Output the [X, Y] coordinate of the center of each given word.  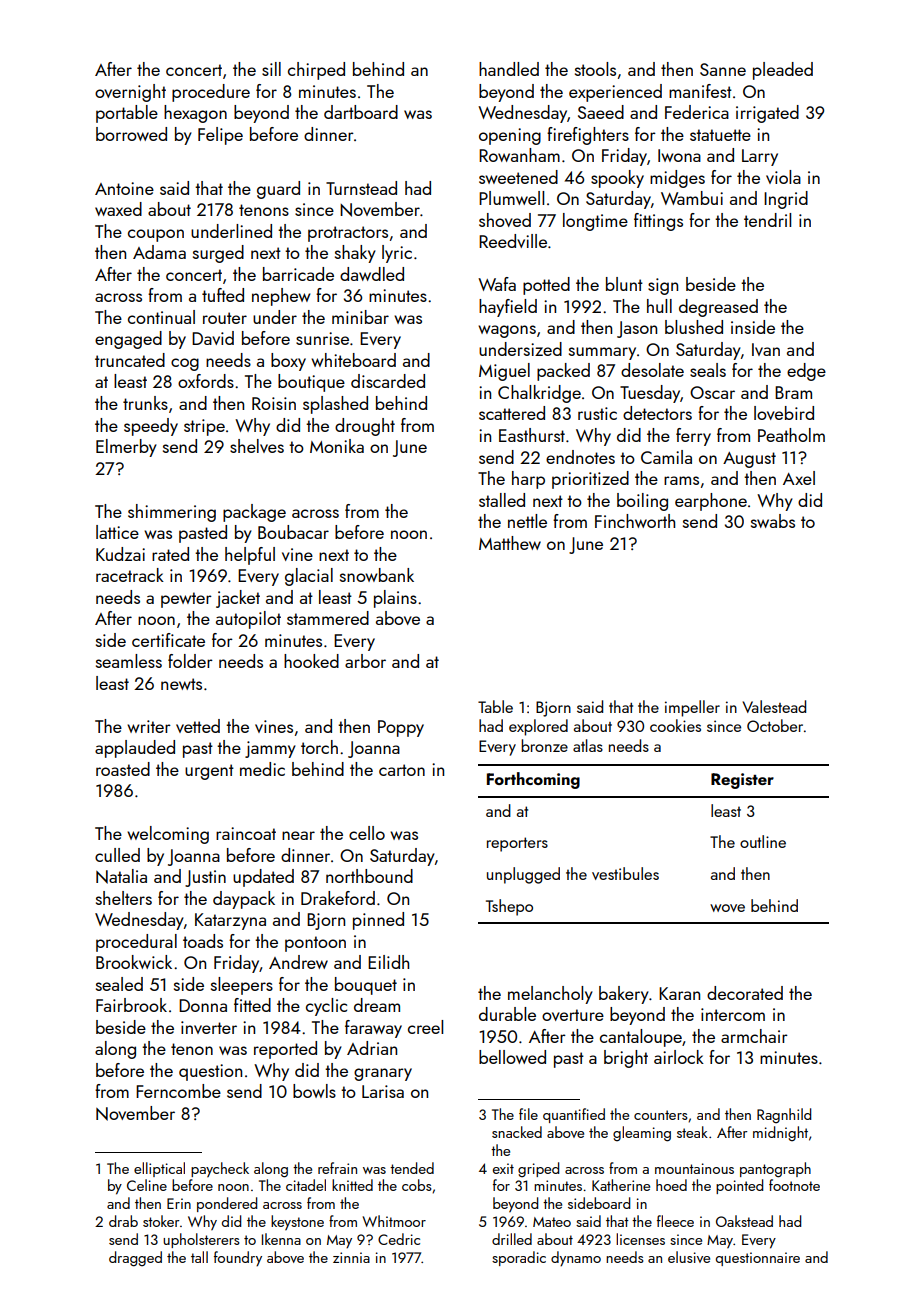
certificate [168, 640]
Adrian [372, 1048]
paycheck [220, 1169]
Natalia [121, 876]
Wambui [692, 198]
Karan [679, 993]
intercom [733, 1014]
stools [595, 69]
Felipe [220, 136]
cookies [675, 725]
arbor [365, 661]
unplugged [523, 875]
